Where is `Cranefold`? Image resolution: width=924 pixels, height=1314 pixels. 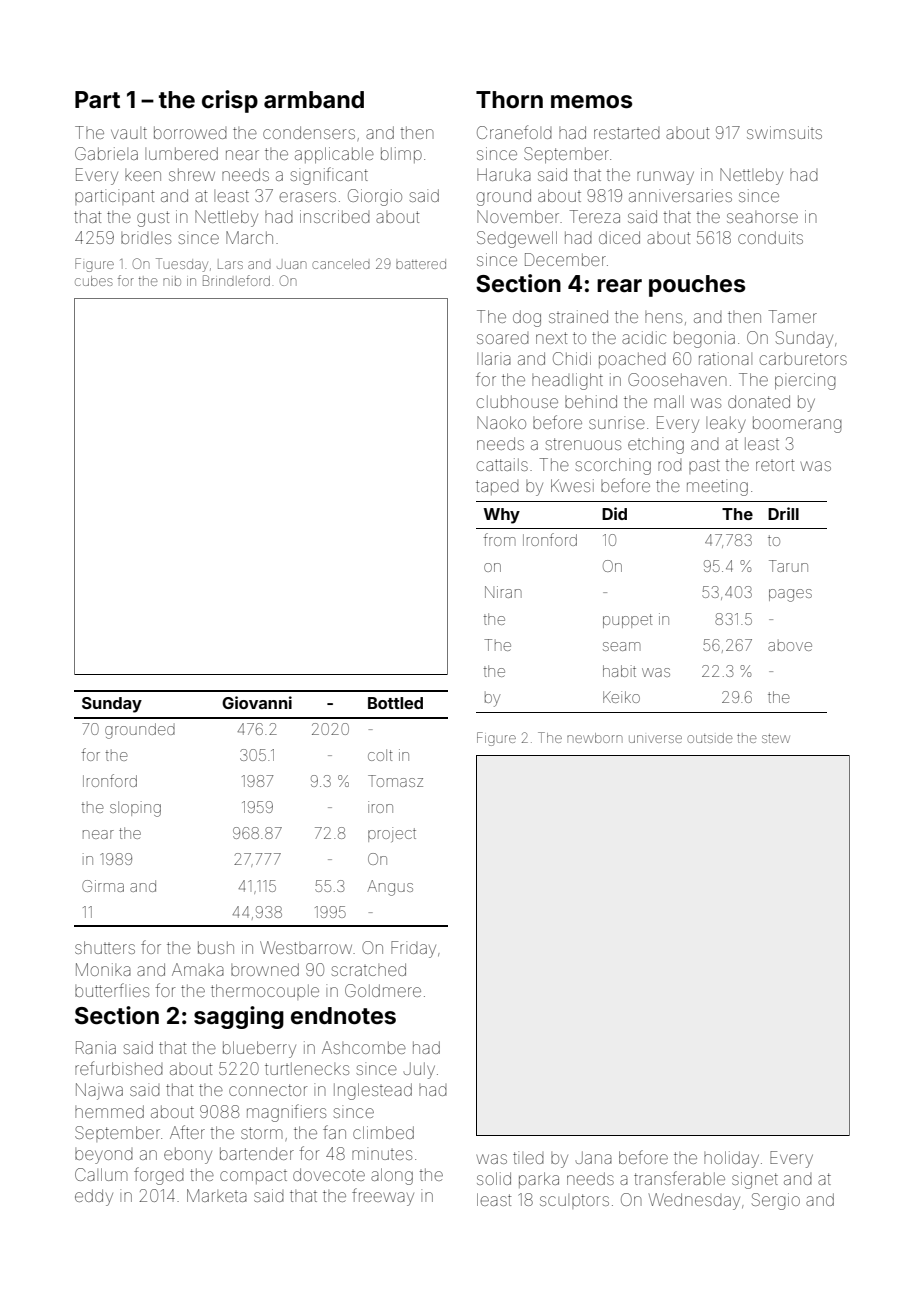 Cranefold is located at coordinates (514, 132).
